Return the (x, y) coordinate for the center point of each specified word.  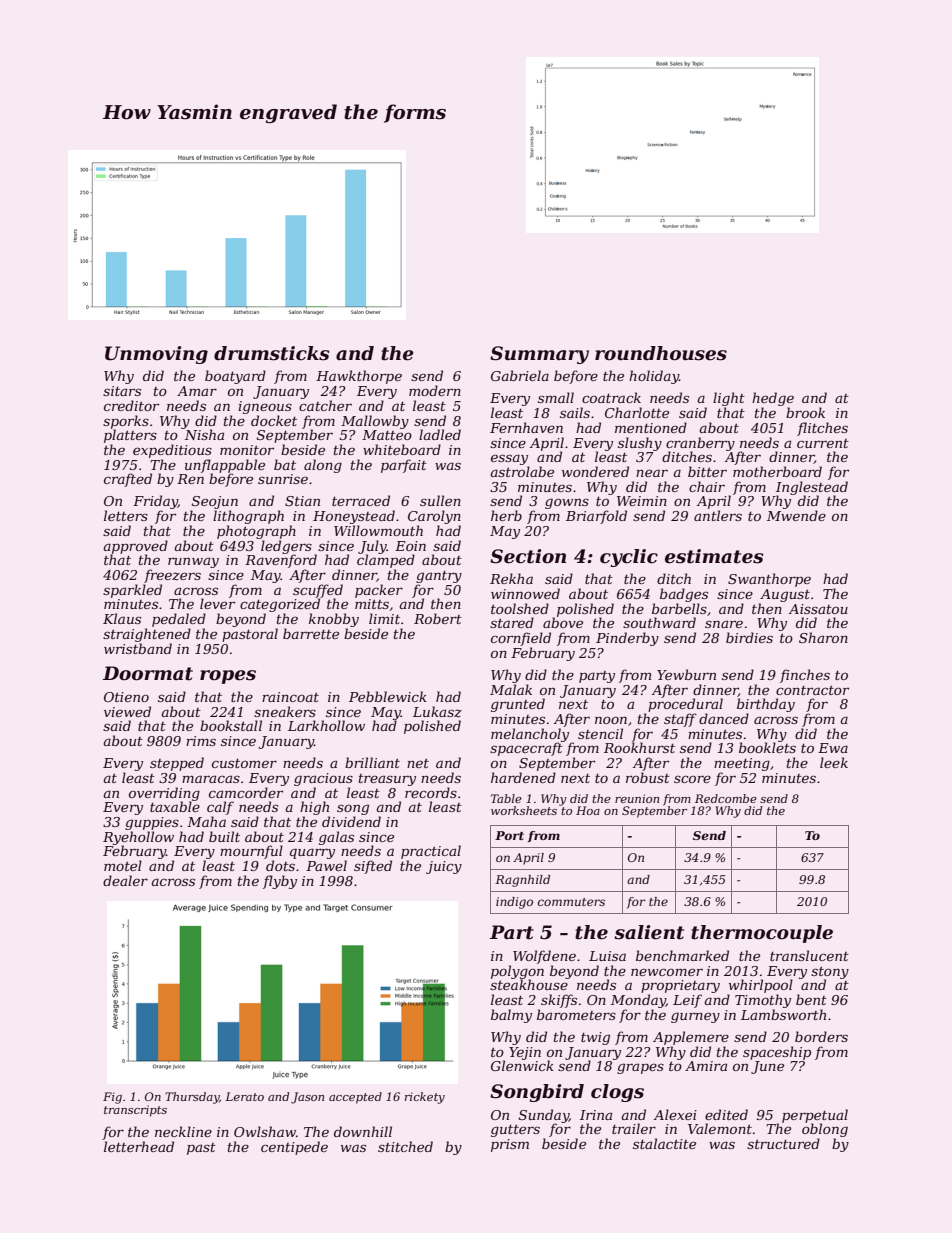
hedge (773, 399)
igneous (265, 407)
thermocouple (762, 934)
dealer (125, 880)
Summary (539, 355)
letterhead (139, 1146)
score (692, 779)
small (556, 397)
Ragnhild (522, 881)
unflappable (225, 466)
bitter (707, 471)
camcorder (246, 792)
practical (431, 852)
